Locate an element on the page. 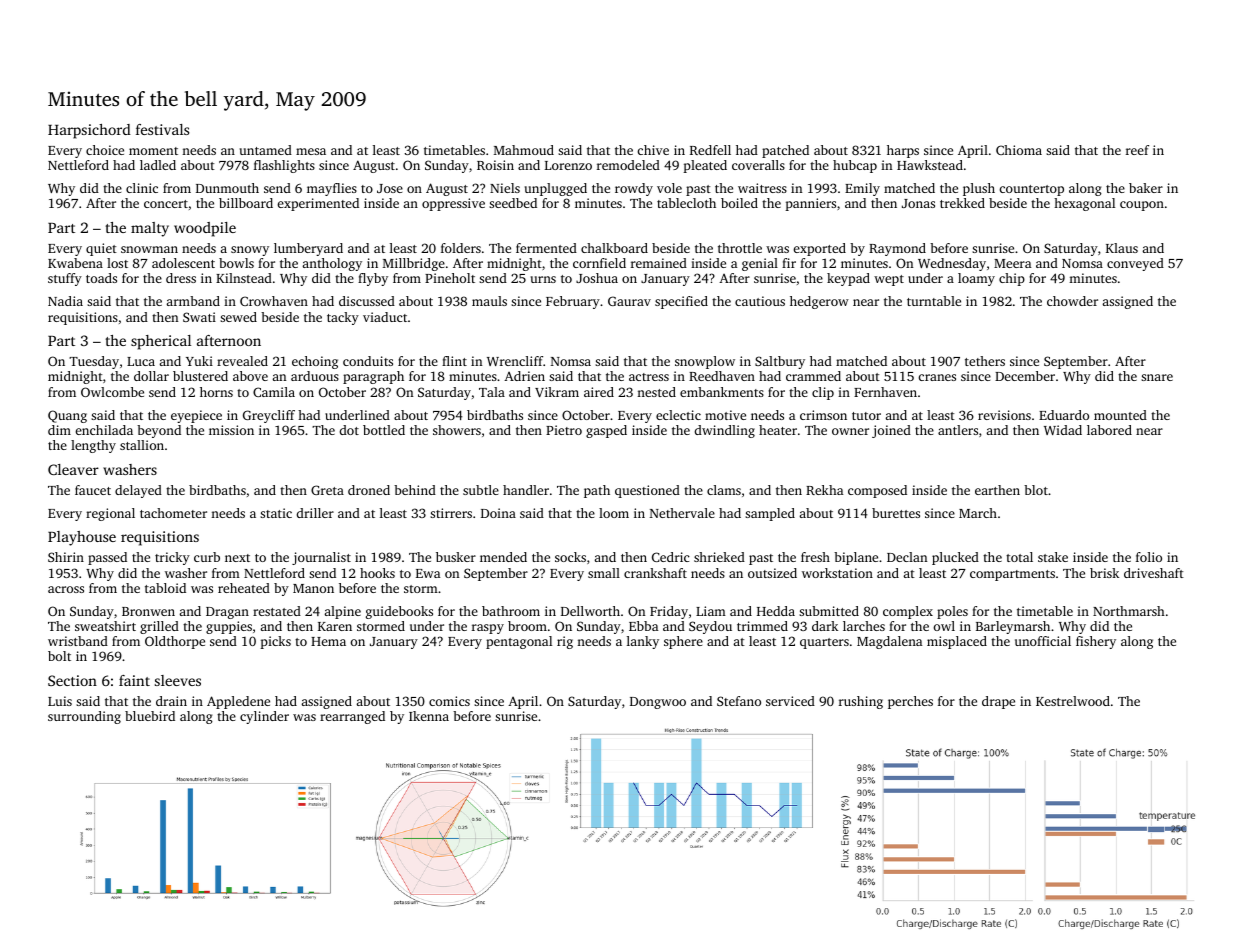 Image resolution: width=1233 pixels, height=952 pixels. Hema is located at coordinates (328, 641).
